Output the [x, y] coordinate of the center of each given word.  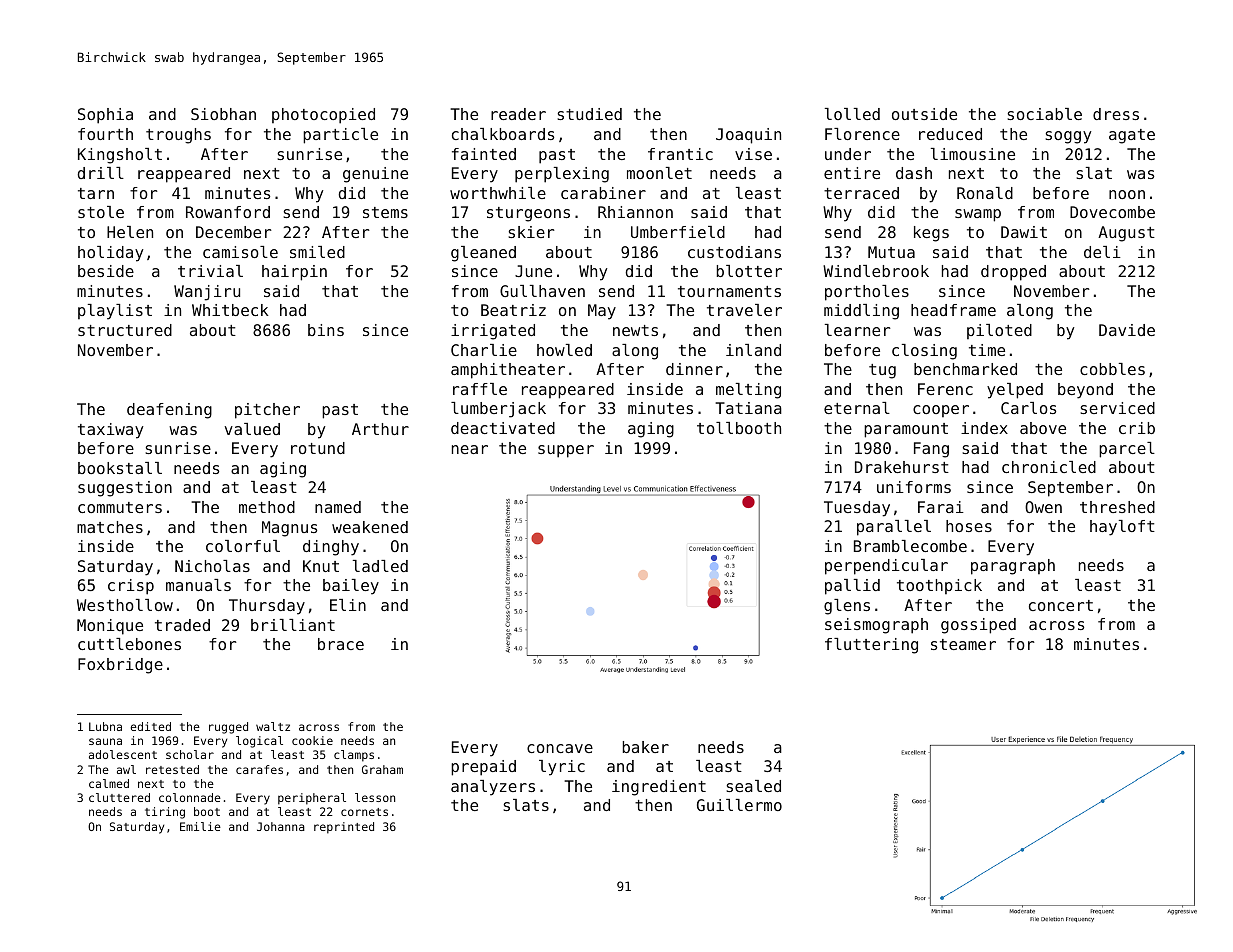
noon [1127, 194]
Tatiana [748, 408]
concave [560, 748]
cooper [941, 411]
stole [101, 212]
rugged [228, 728]
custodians [734, 252]
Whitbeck [230, 310]
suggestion [125, 489]
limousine [973, 154]
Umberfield [678, 232]
